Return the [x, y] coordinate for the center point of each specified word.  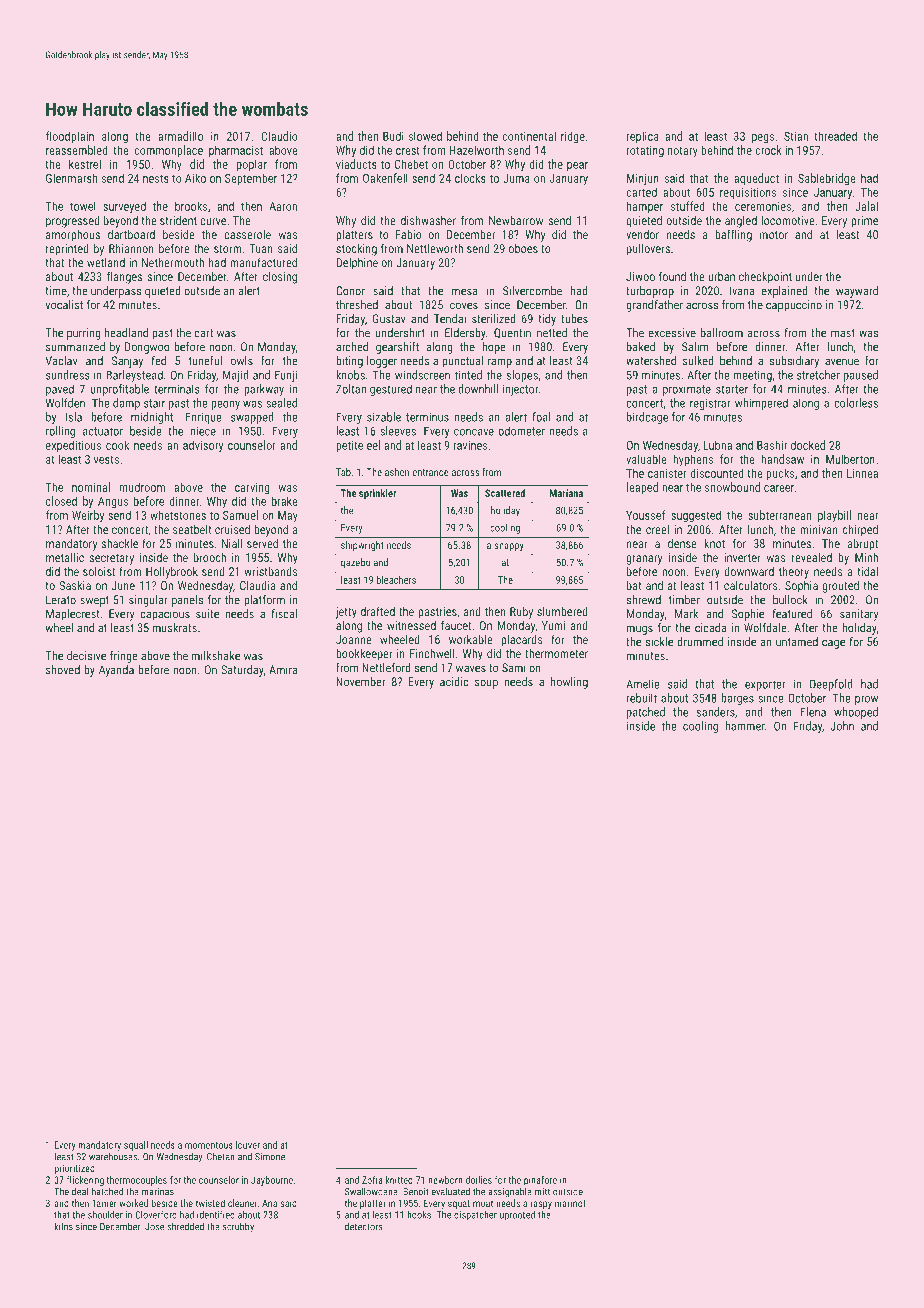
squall [136, 1146]
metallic [65, 557]
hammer [745, 726]
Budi [393, 136]
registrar [710, 404]
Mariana [566, 493]
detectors [364, 1226]
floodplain [69, 137]
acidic [454, 682]
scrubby [238, 1227]
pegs [763, 139]
